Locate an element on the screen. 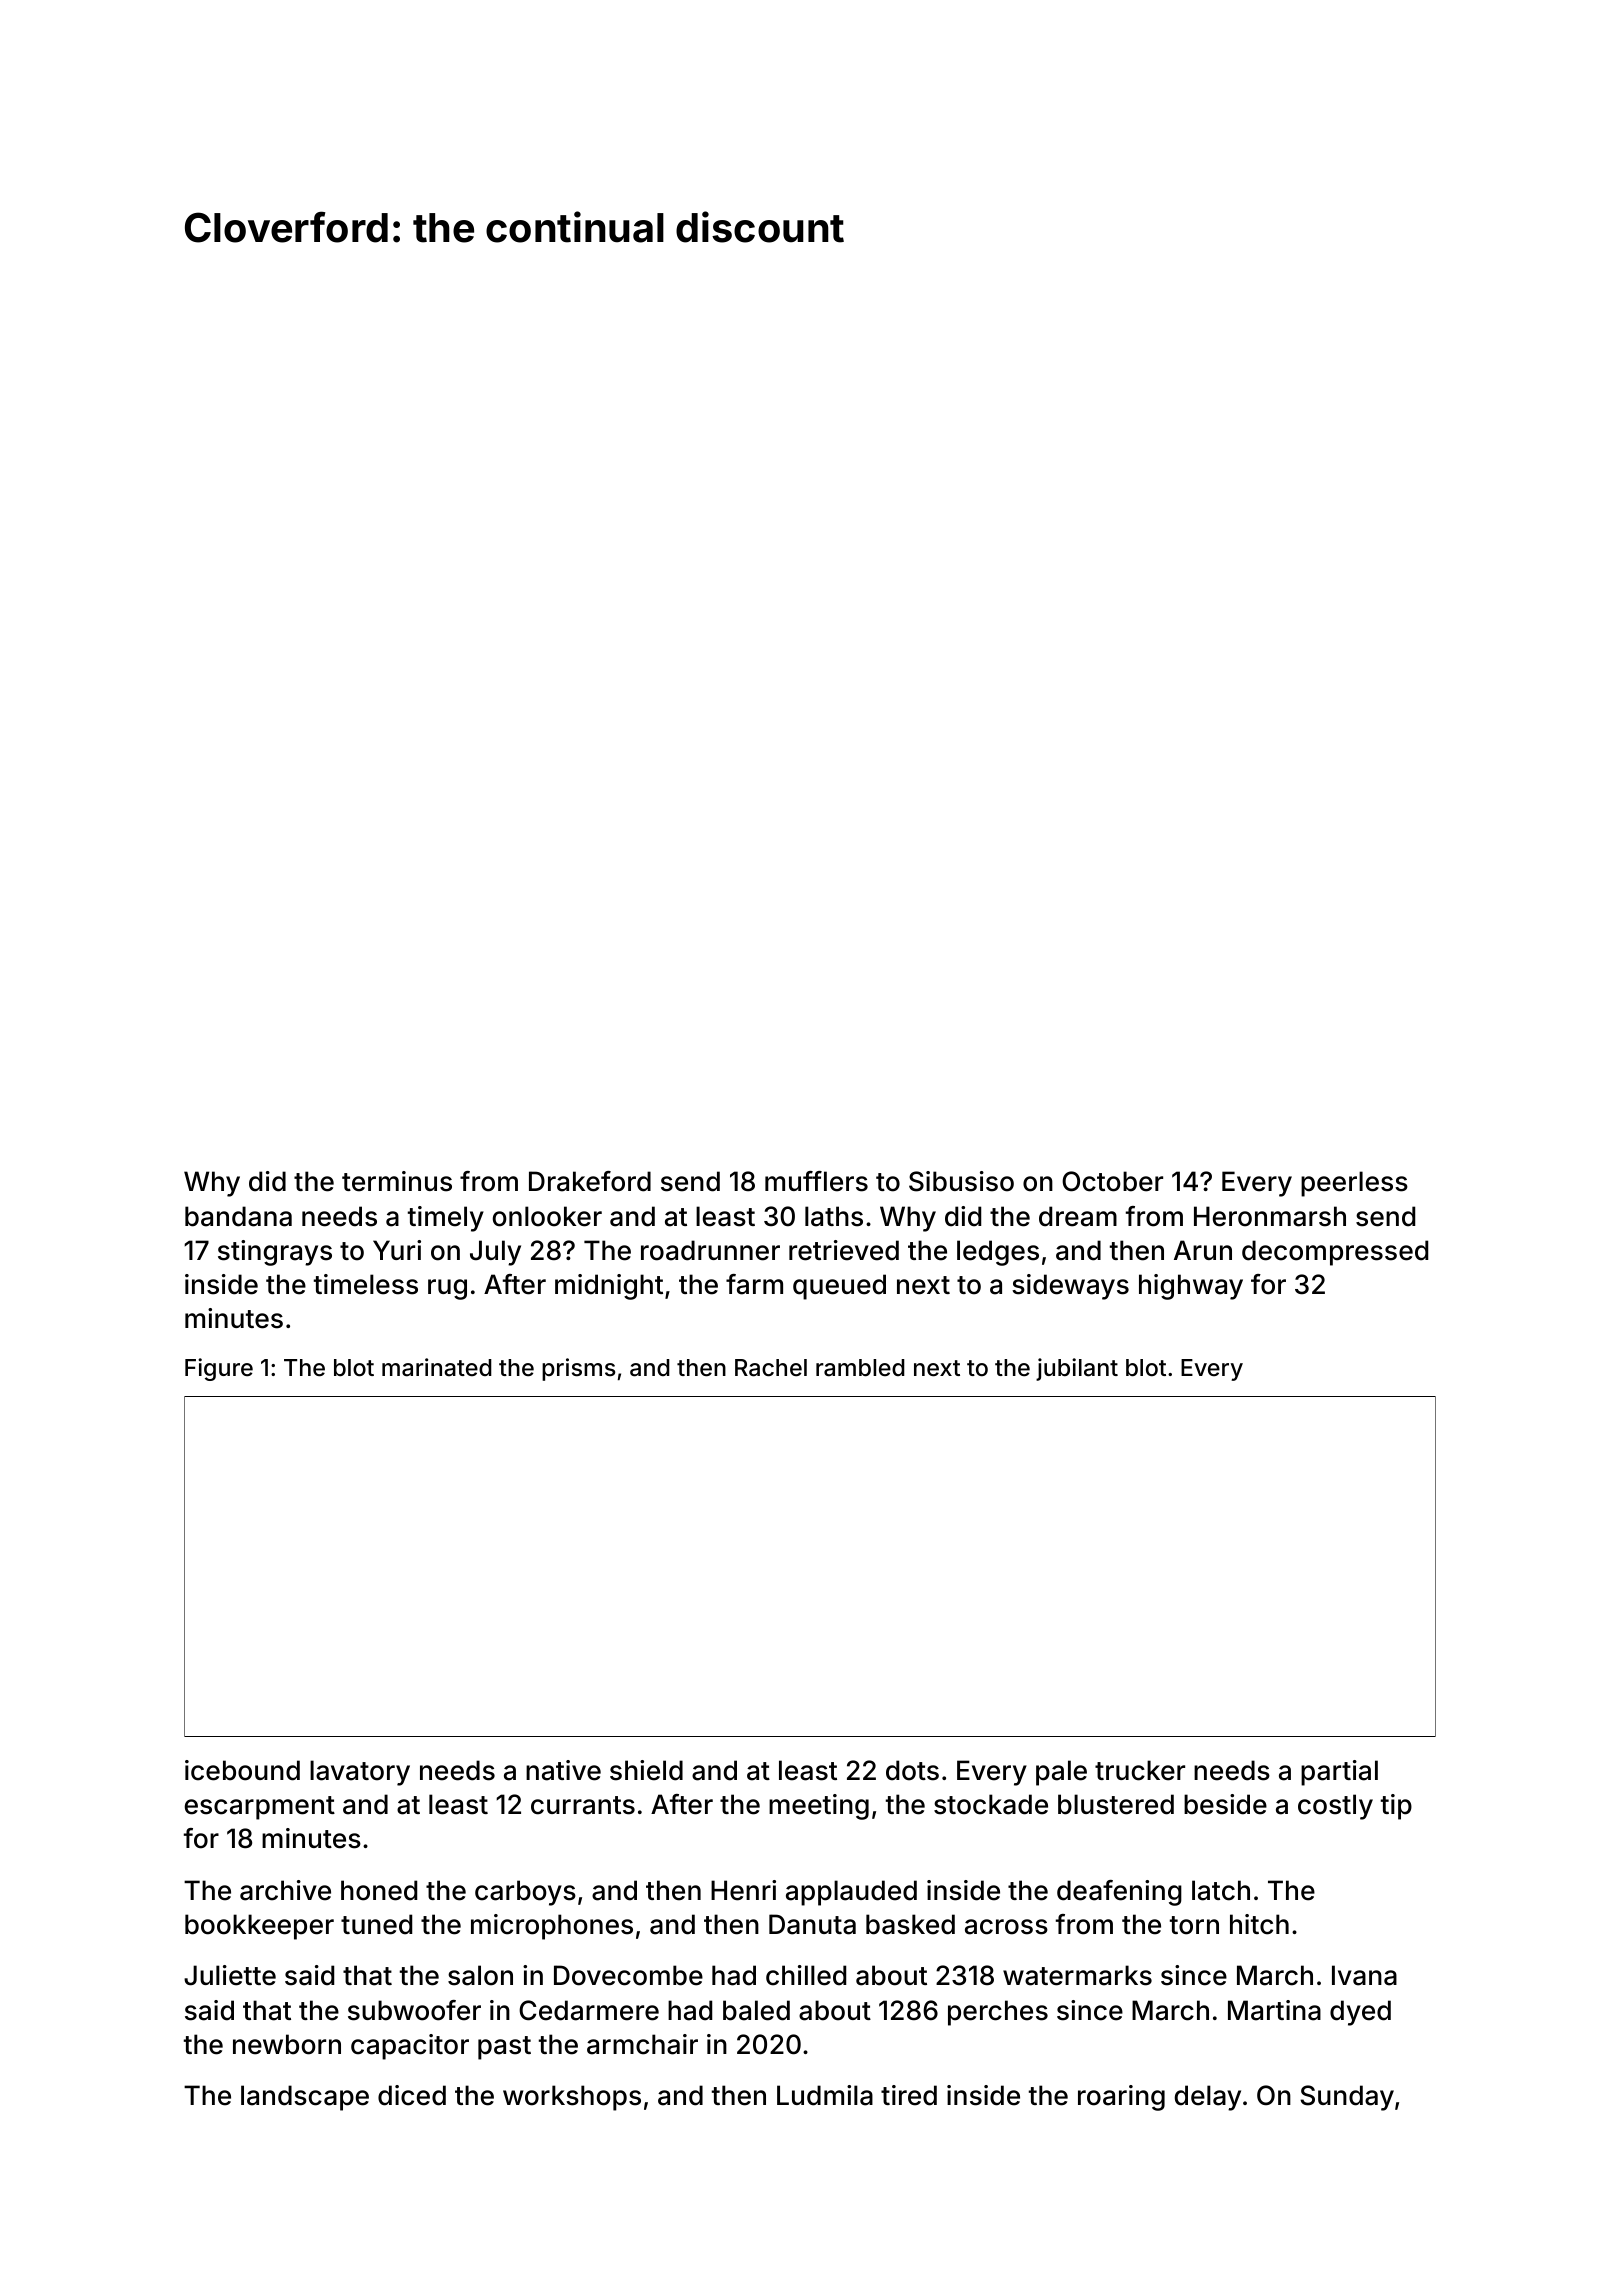 The width and height of the screenshot is (1620, 2292). Henri is located at coordinates (743, 1890).
